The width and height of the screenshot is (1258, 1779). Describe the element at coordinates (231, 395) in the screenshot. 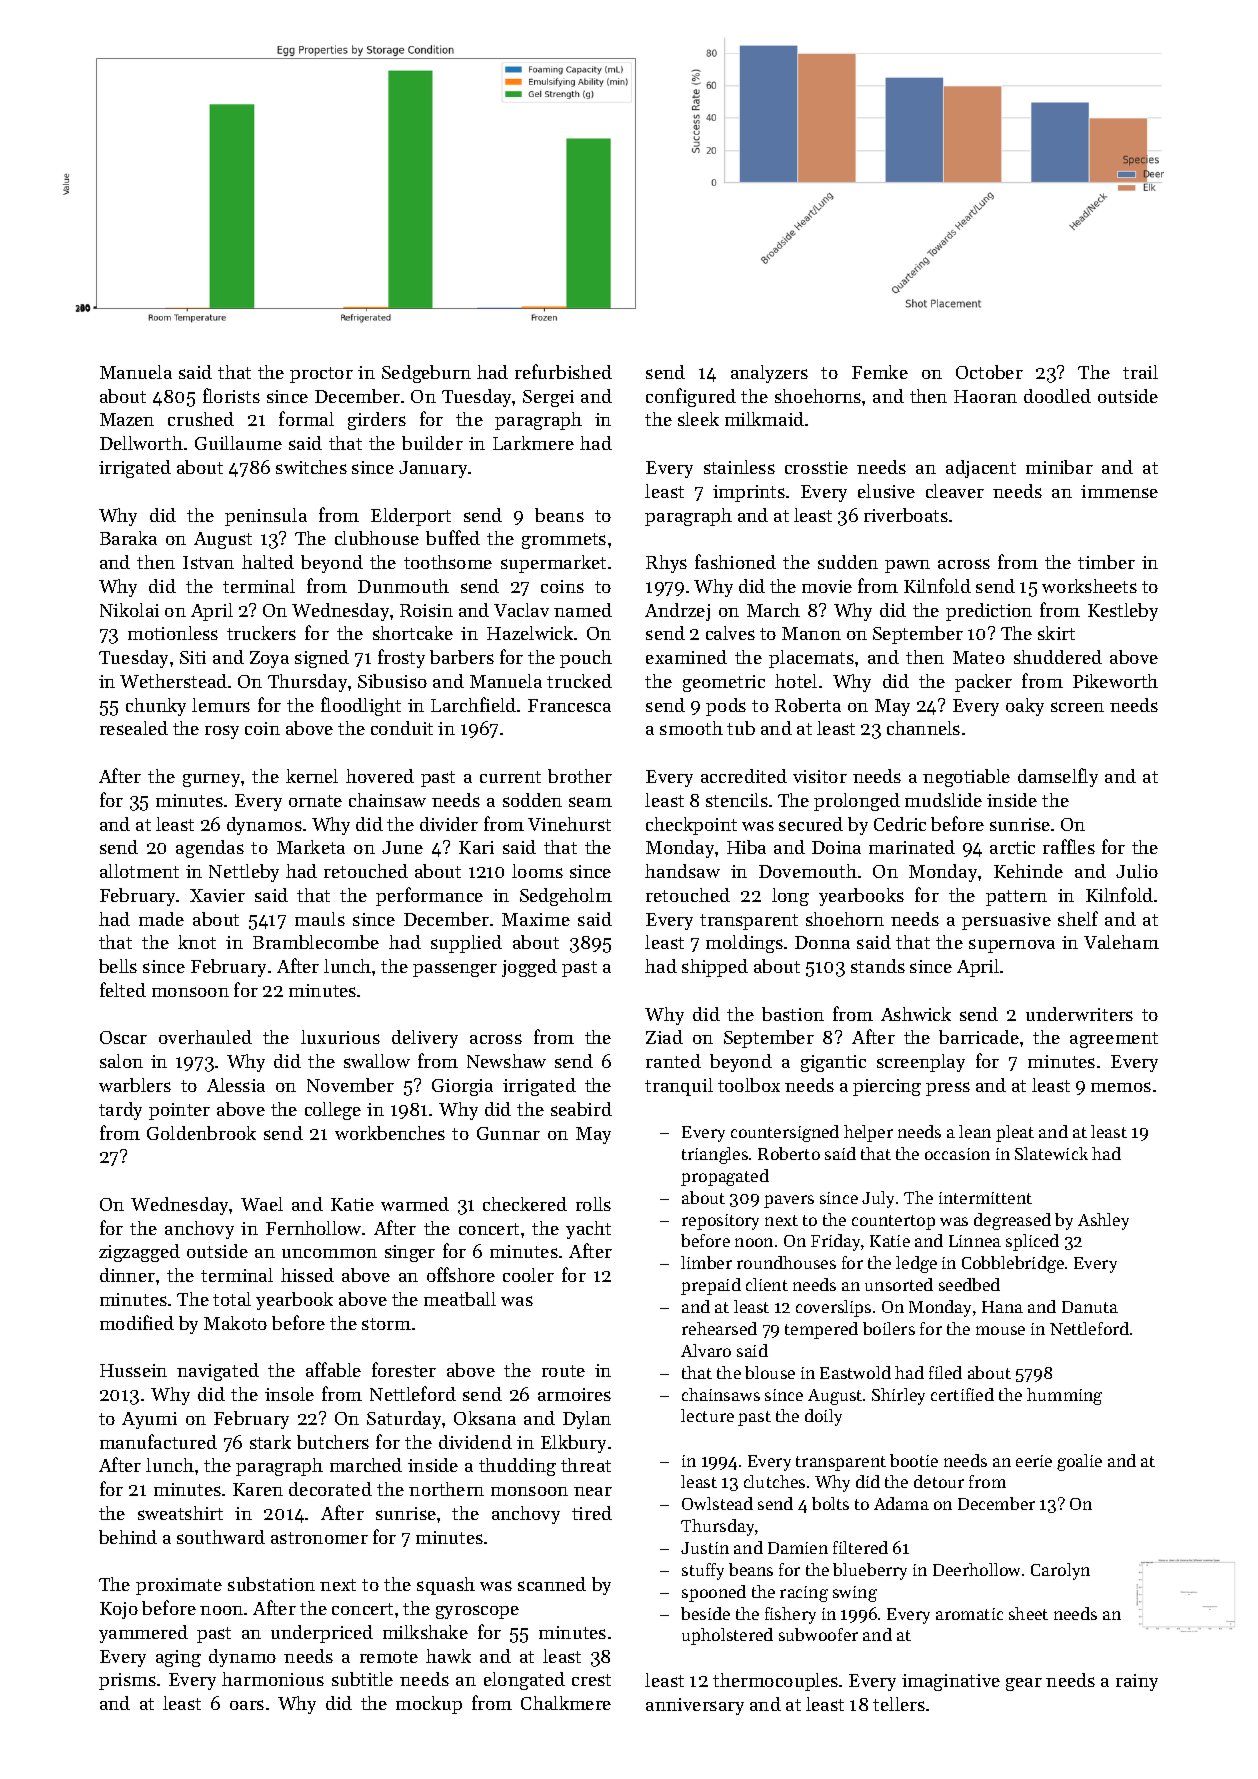

I see `florists` at that location.
